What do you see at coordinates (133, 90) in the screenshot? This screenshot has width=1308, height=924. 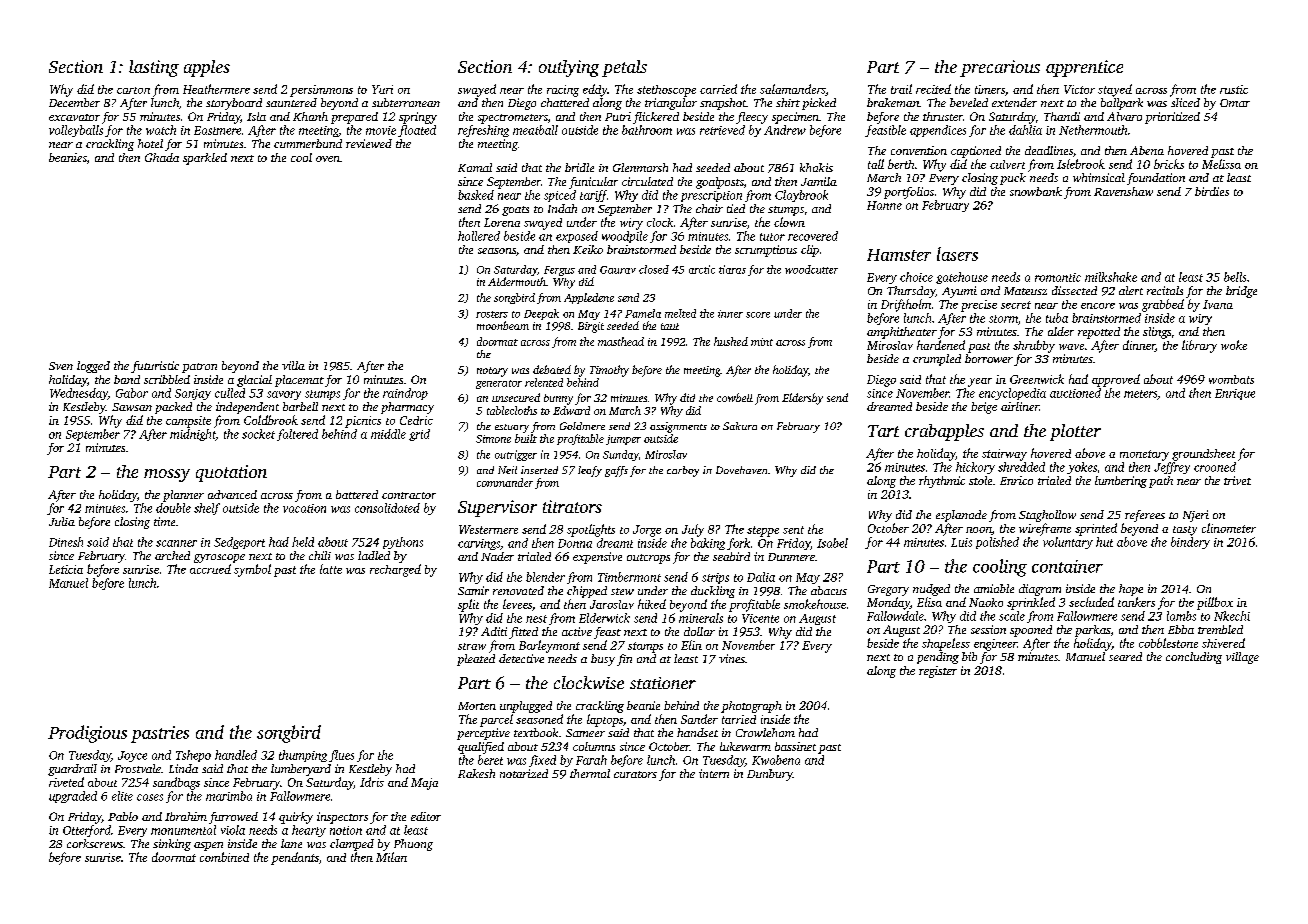 I see `carton` at bounding box center [133, 90].
